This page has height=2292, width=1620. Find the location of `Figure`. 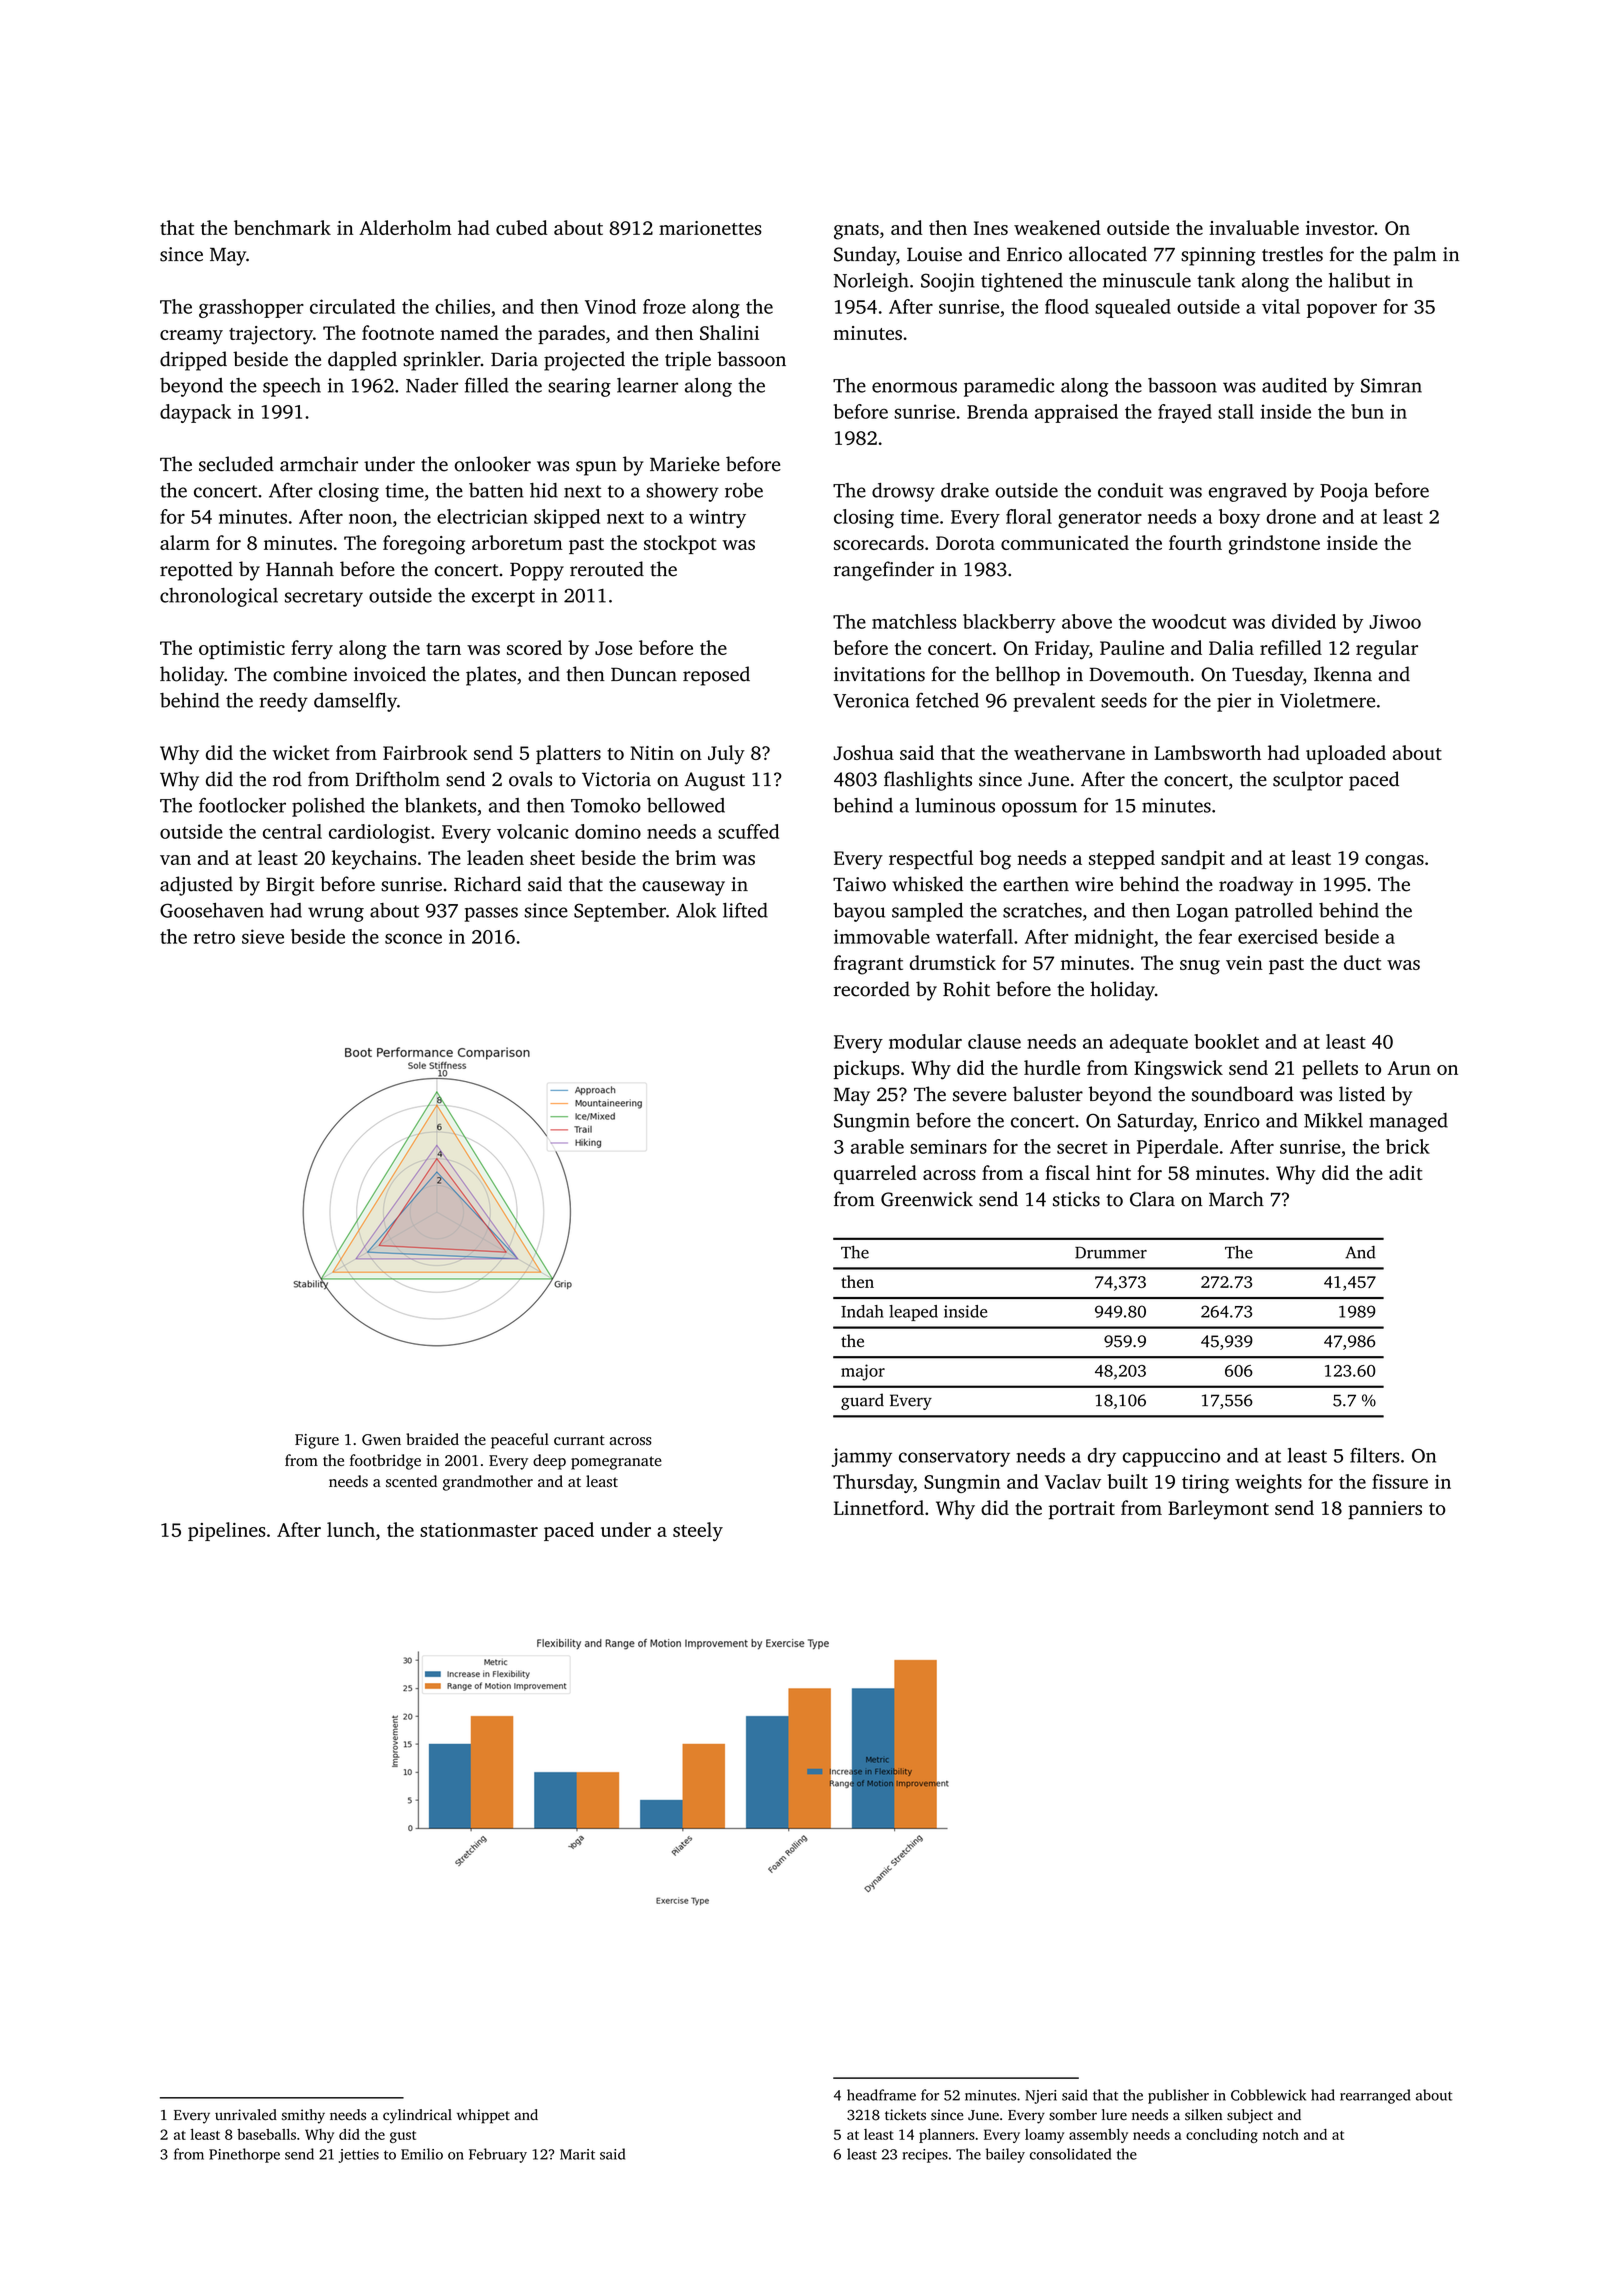

Figure is located at coordinates (317, 1441).
